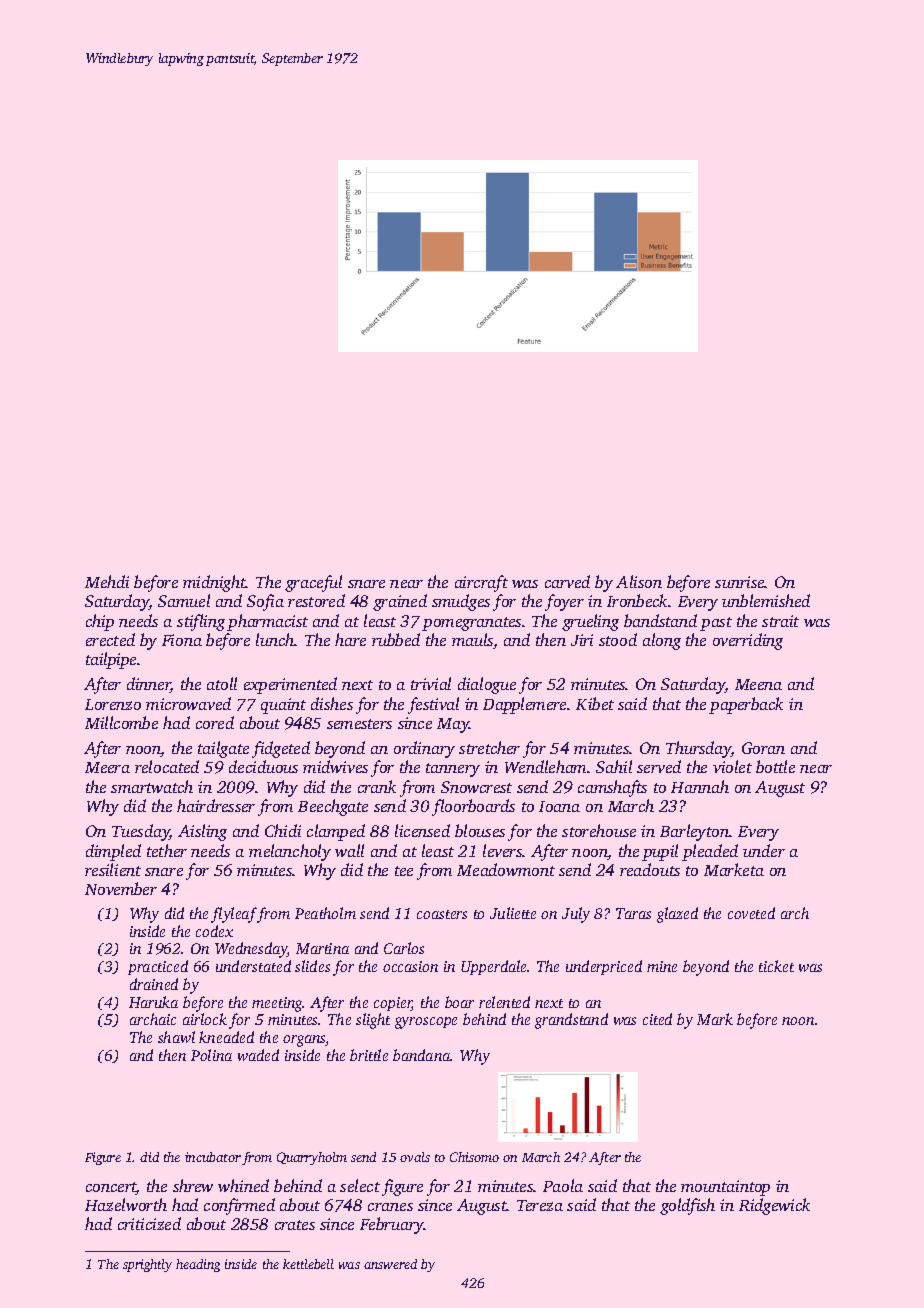 Image resolution: width=924 pixels, height=1308 pixels. I want to click on glazed, so click(677, 915).
